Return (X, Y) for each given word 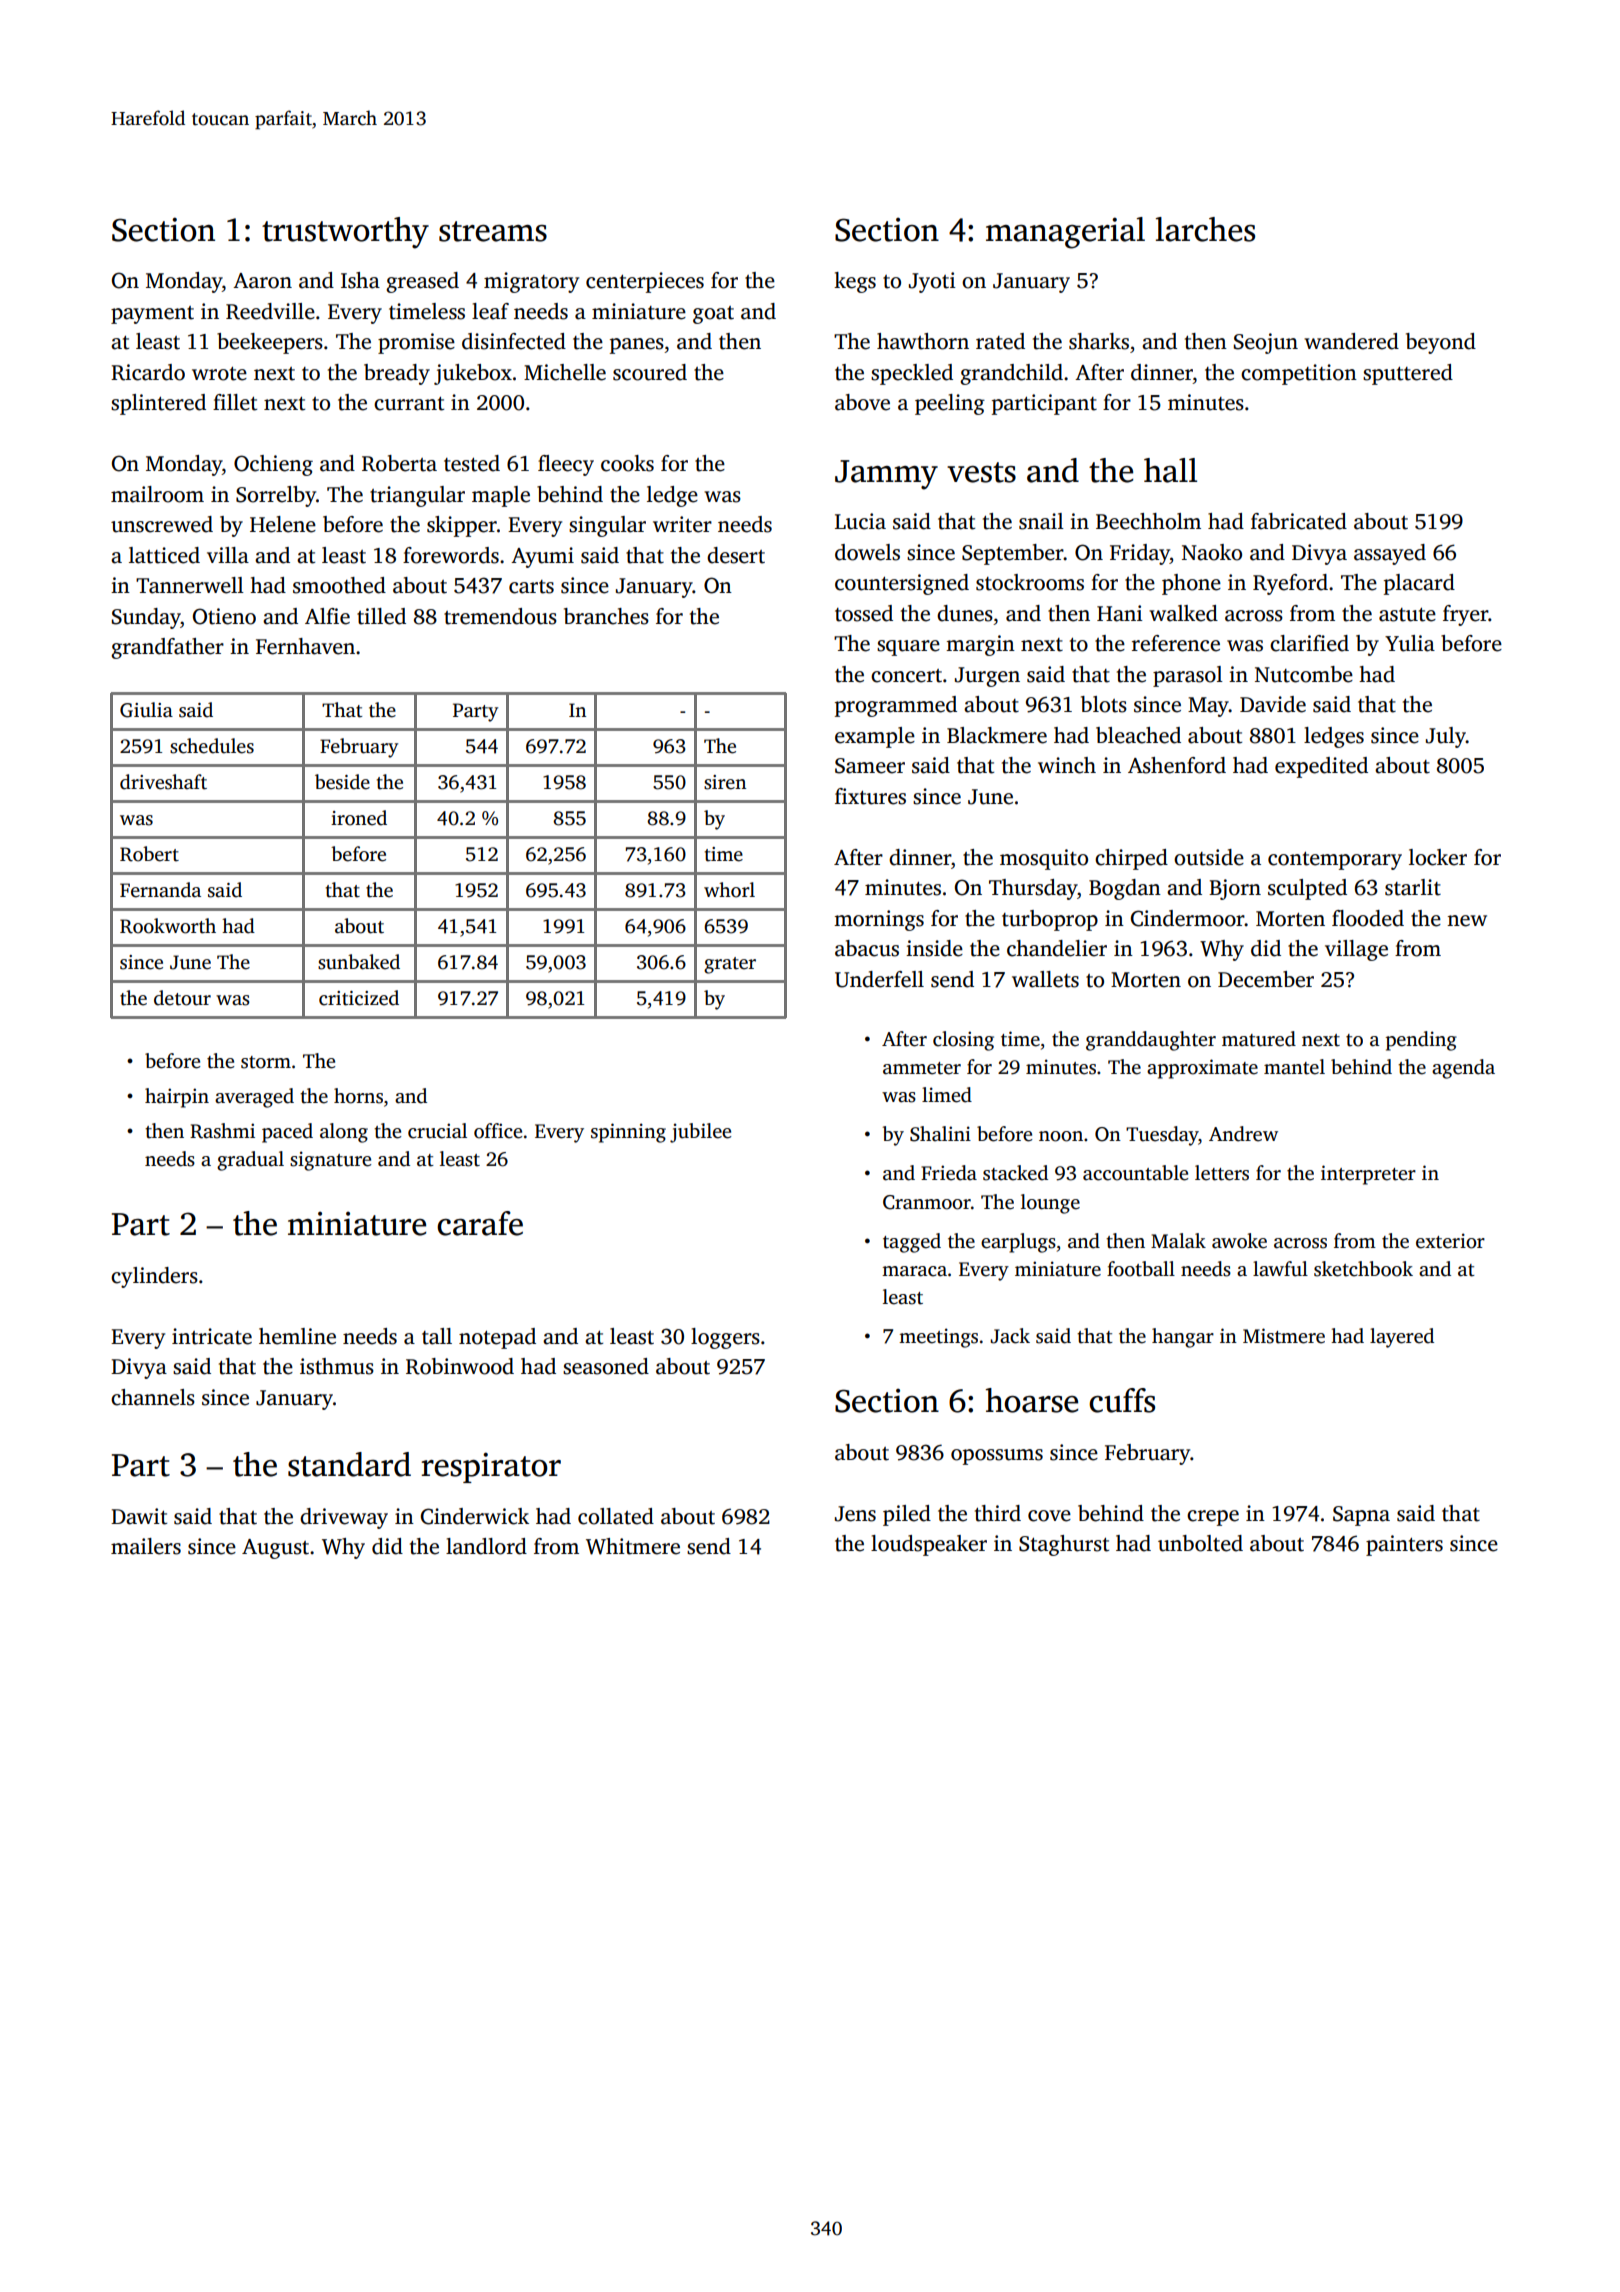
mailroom (157, 494)
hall (1170, 470)
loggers (725, 1338)
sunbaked (359, 962)
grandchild (1011, 374)
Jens (855, 1514)
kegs (855, 282)
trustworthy (345, 233)
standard (349, 1464)
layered (1402, 1338)
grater (730, 965)
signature (330, 1161)
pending (1421, 1041)
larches (1205, 229)
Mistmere (1284, 1336)
